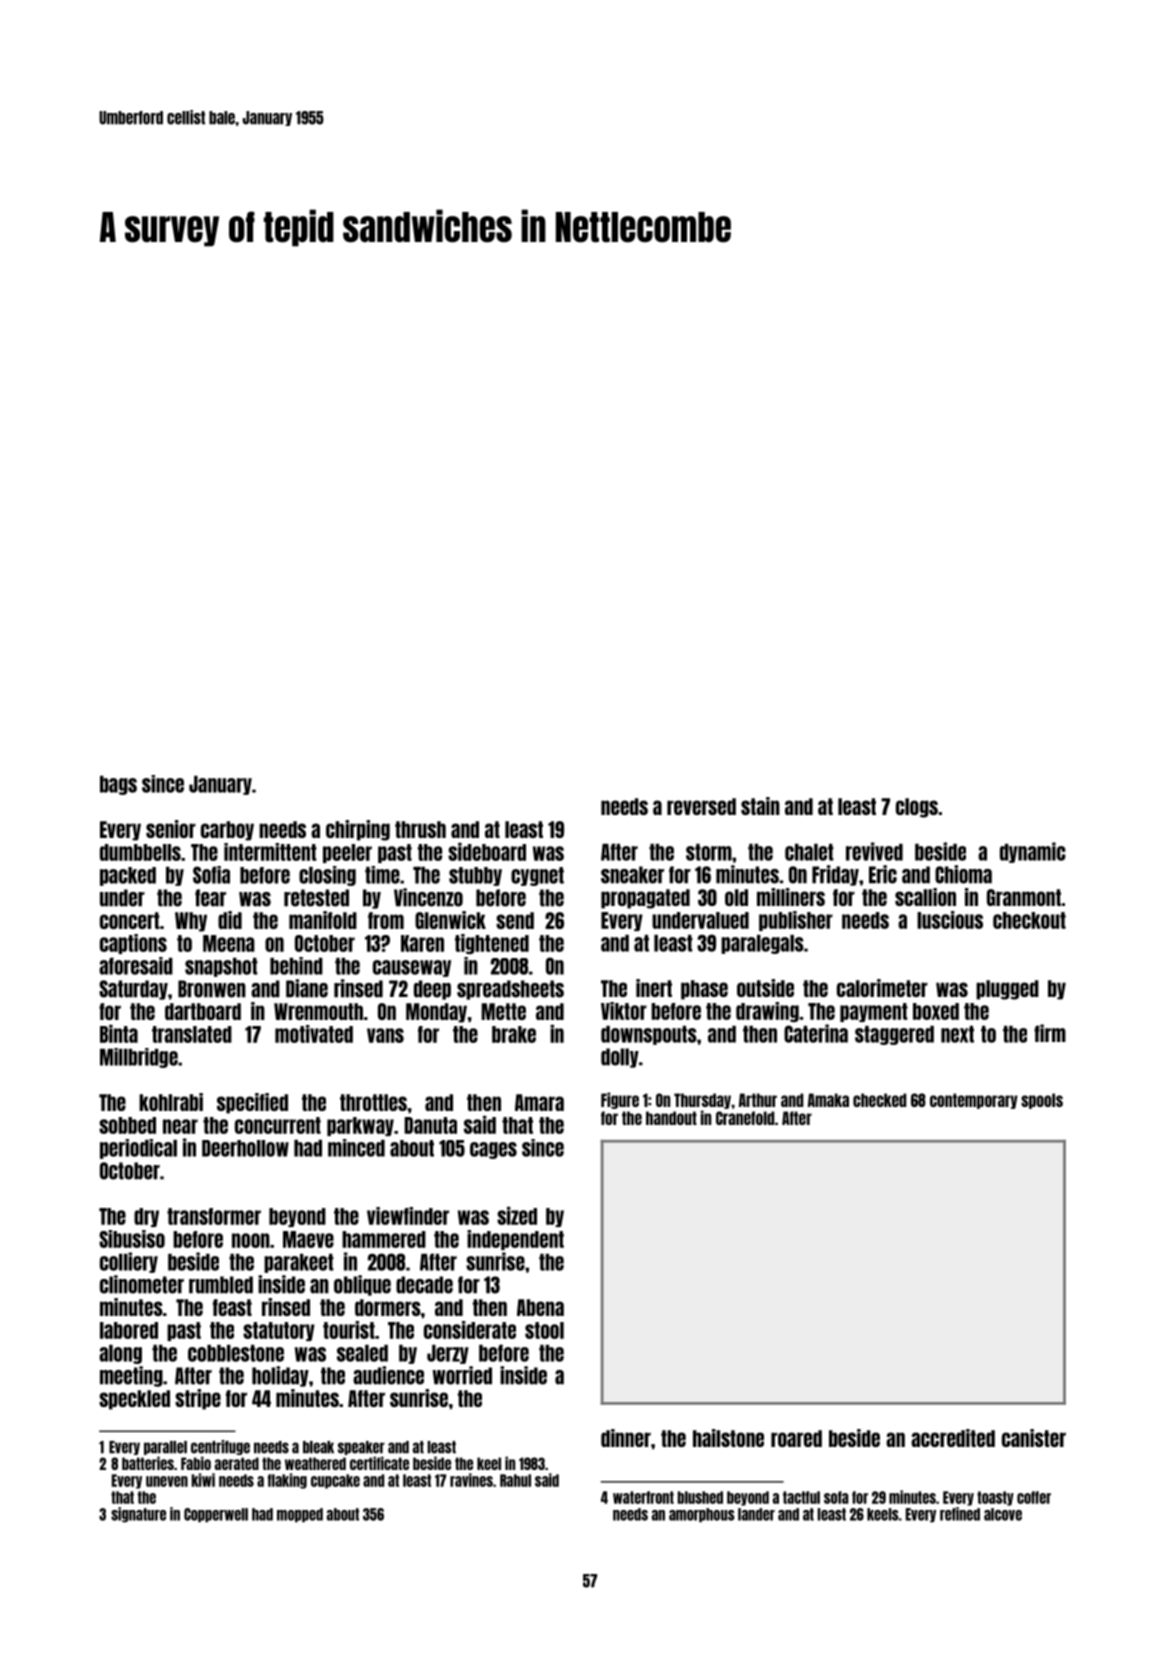 The image size is (1165, 1654). Describe the element at coordinates (323, 920) in the page. I see `manifold` at that location.
